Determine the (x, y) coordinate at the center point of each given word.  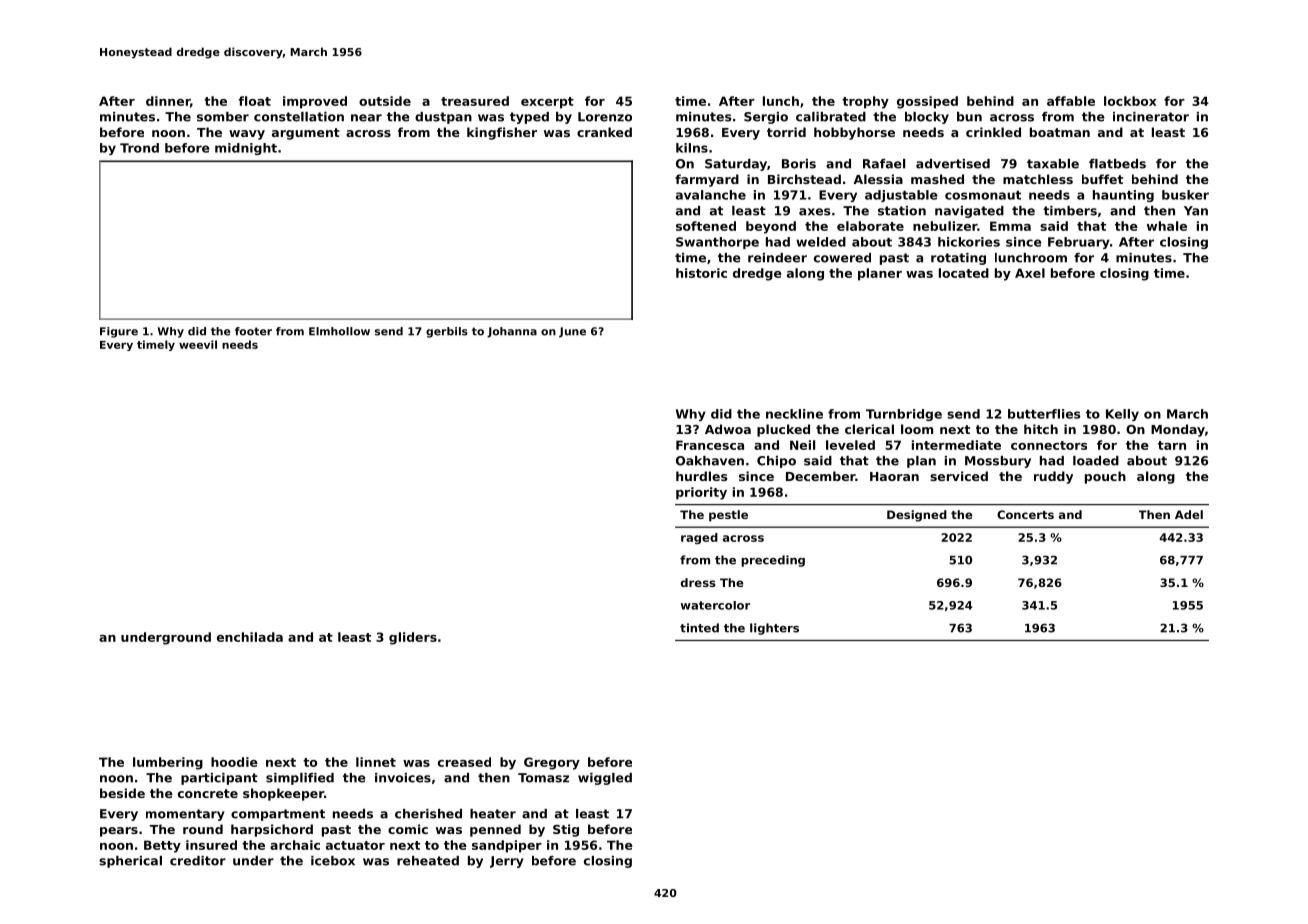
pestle (728, 516)
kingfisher (502, 133)
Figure (119, 332)
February (1079, 243)
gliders (413, 638)
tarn (1172, 445)
